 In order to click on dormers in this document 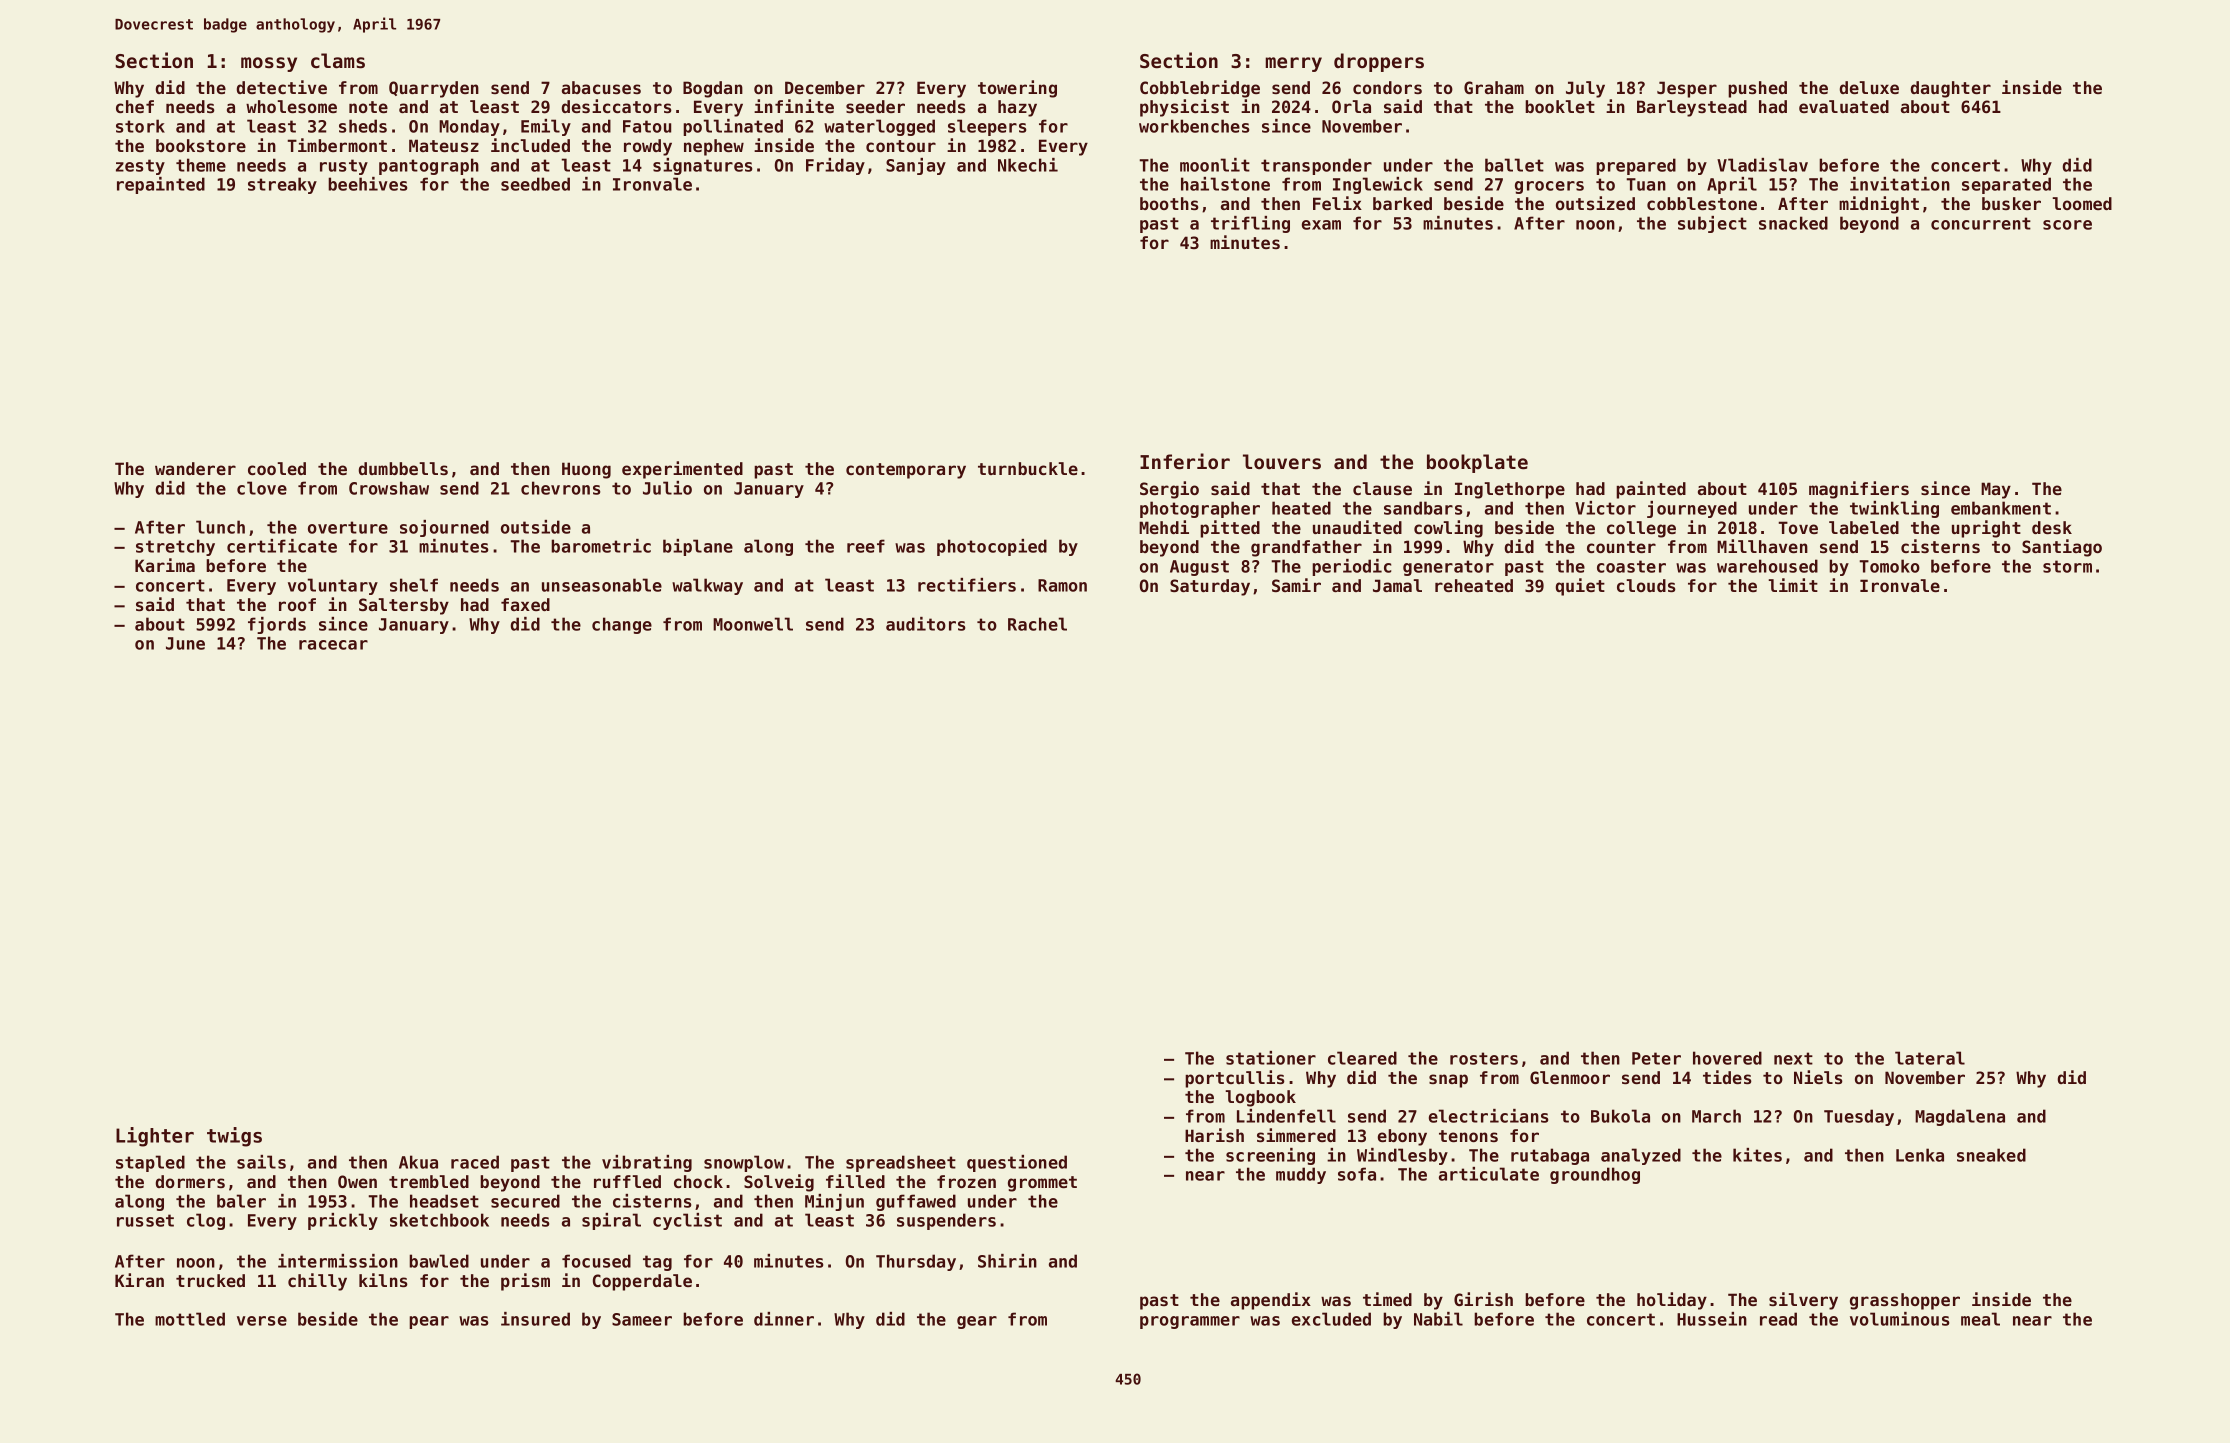, I will do `click(190, 1181)`.
